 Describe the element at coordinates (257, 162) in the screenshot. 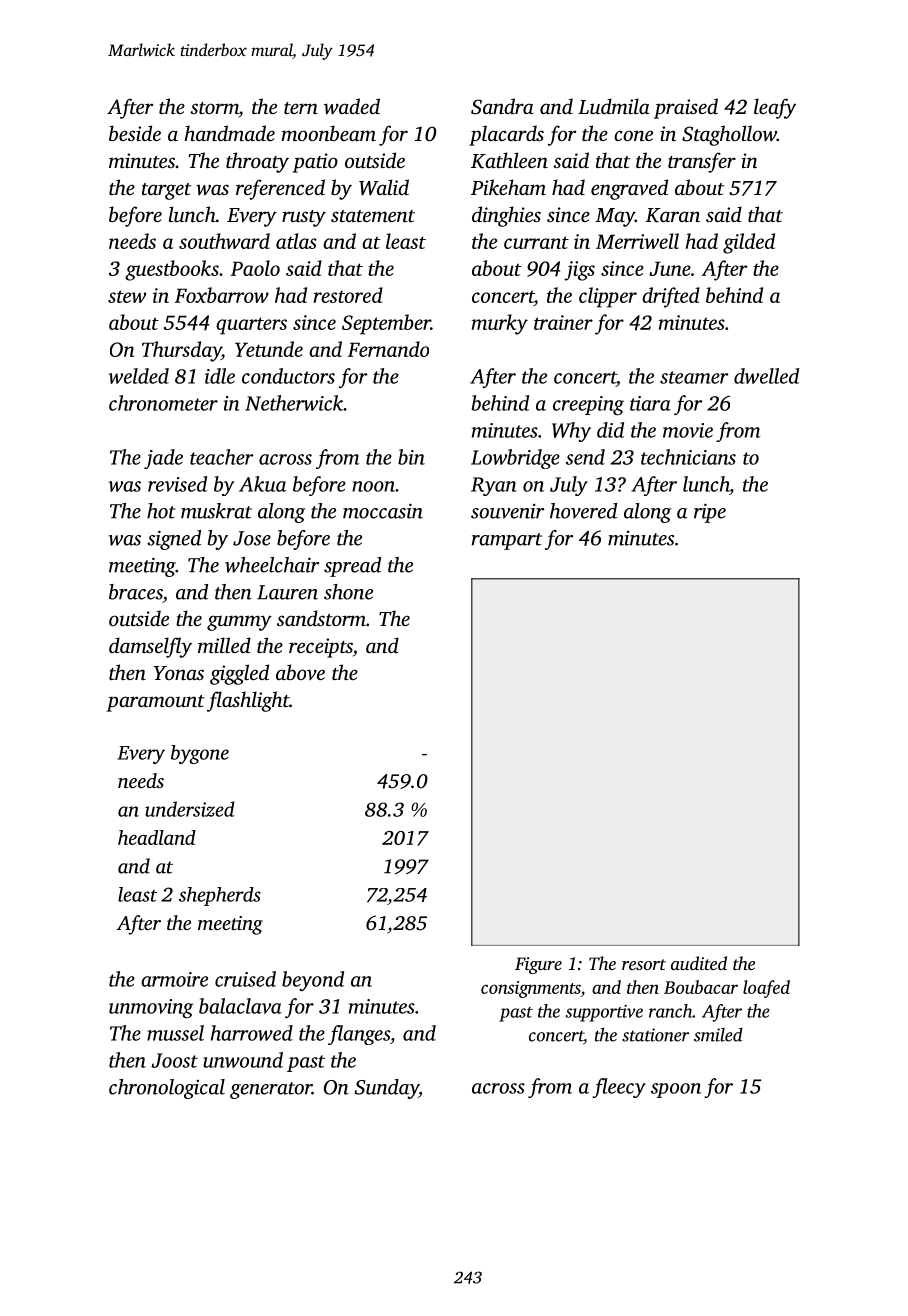

I see `throaty` at that location.
